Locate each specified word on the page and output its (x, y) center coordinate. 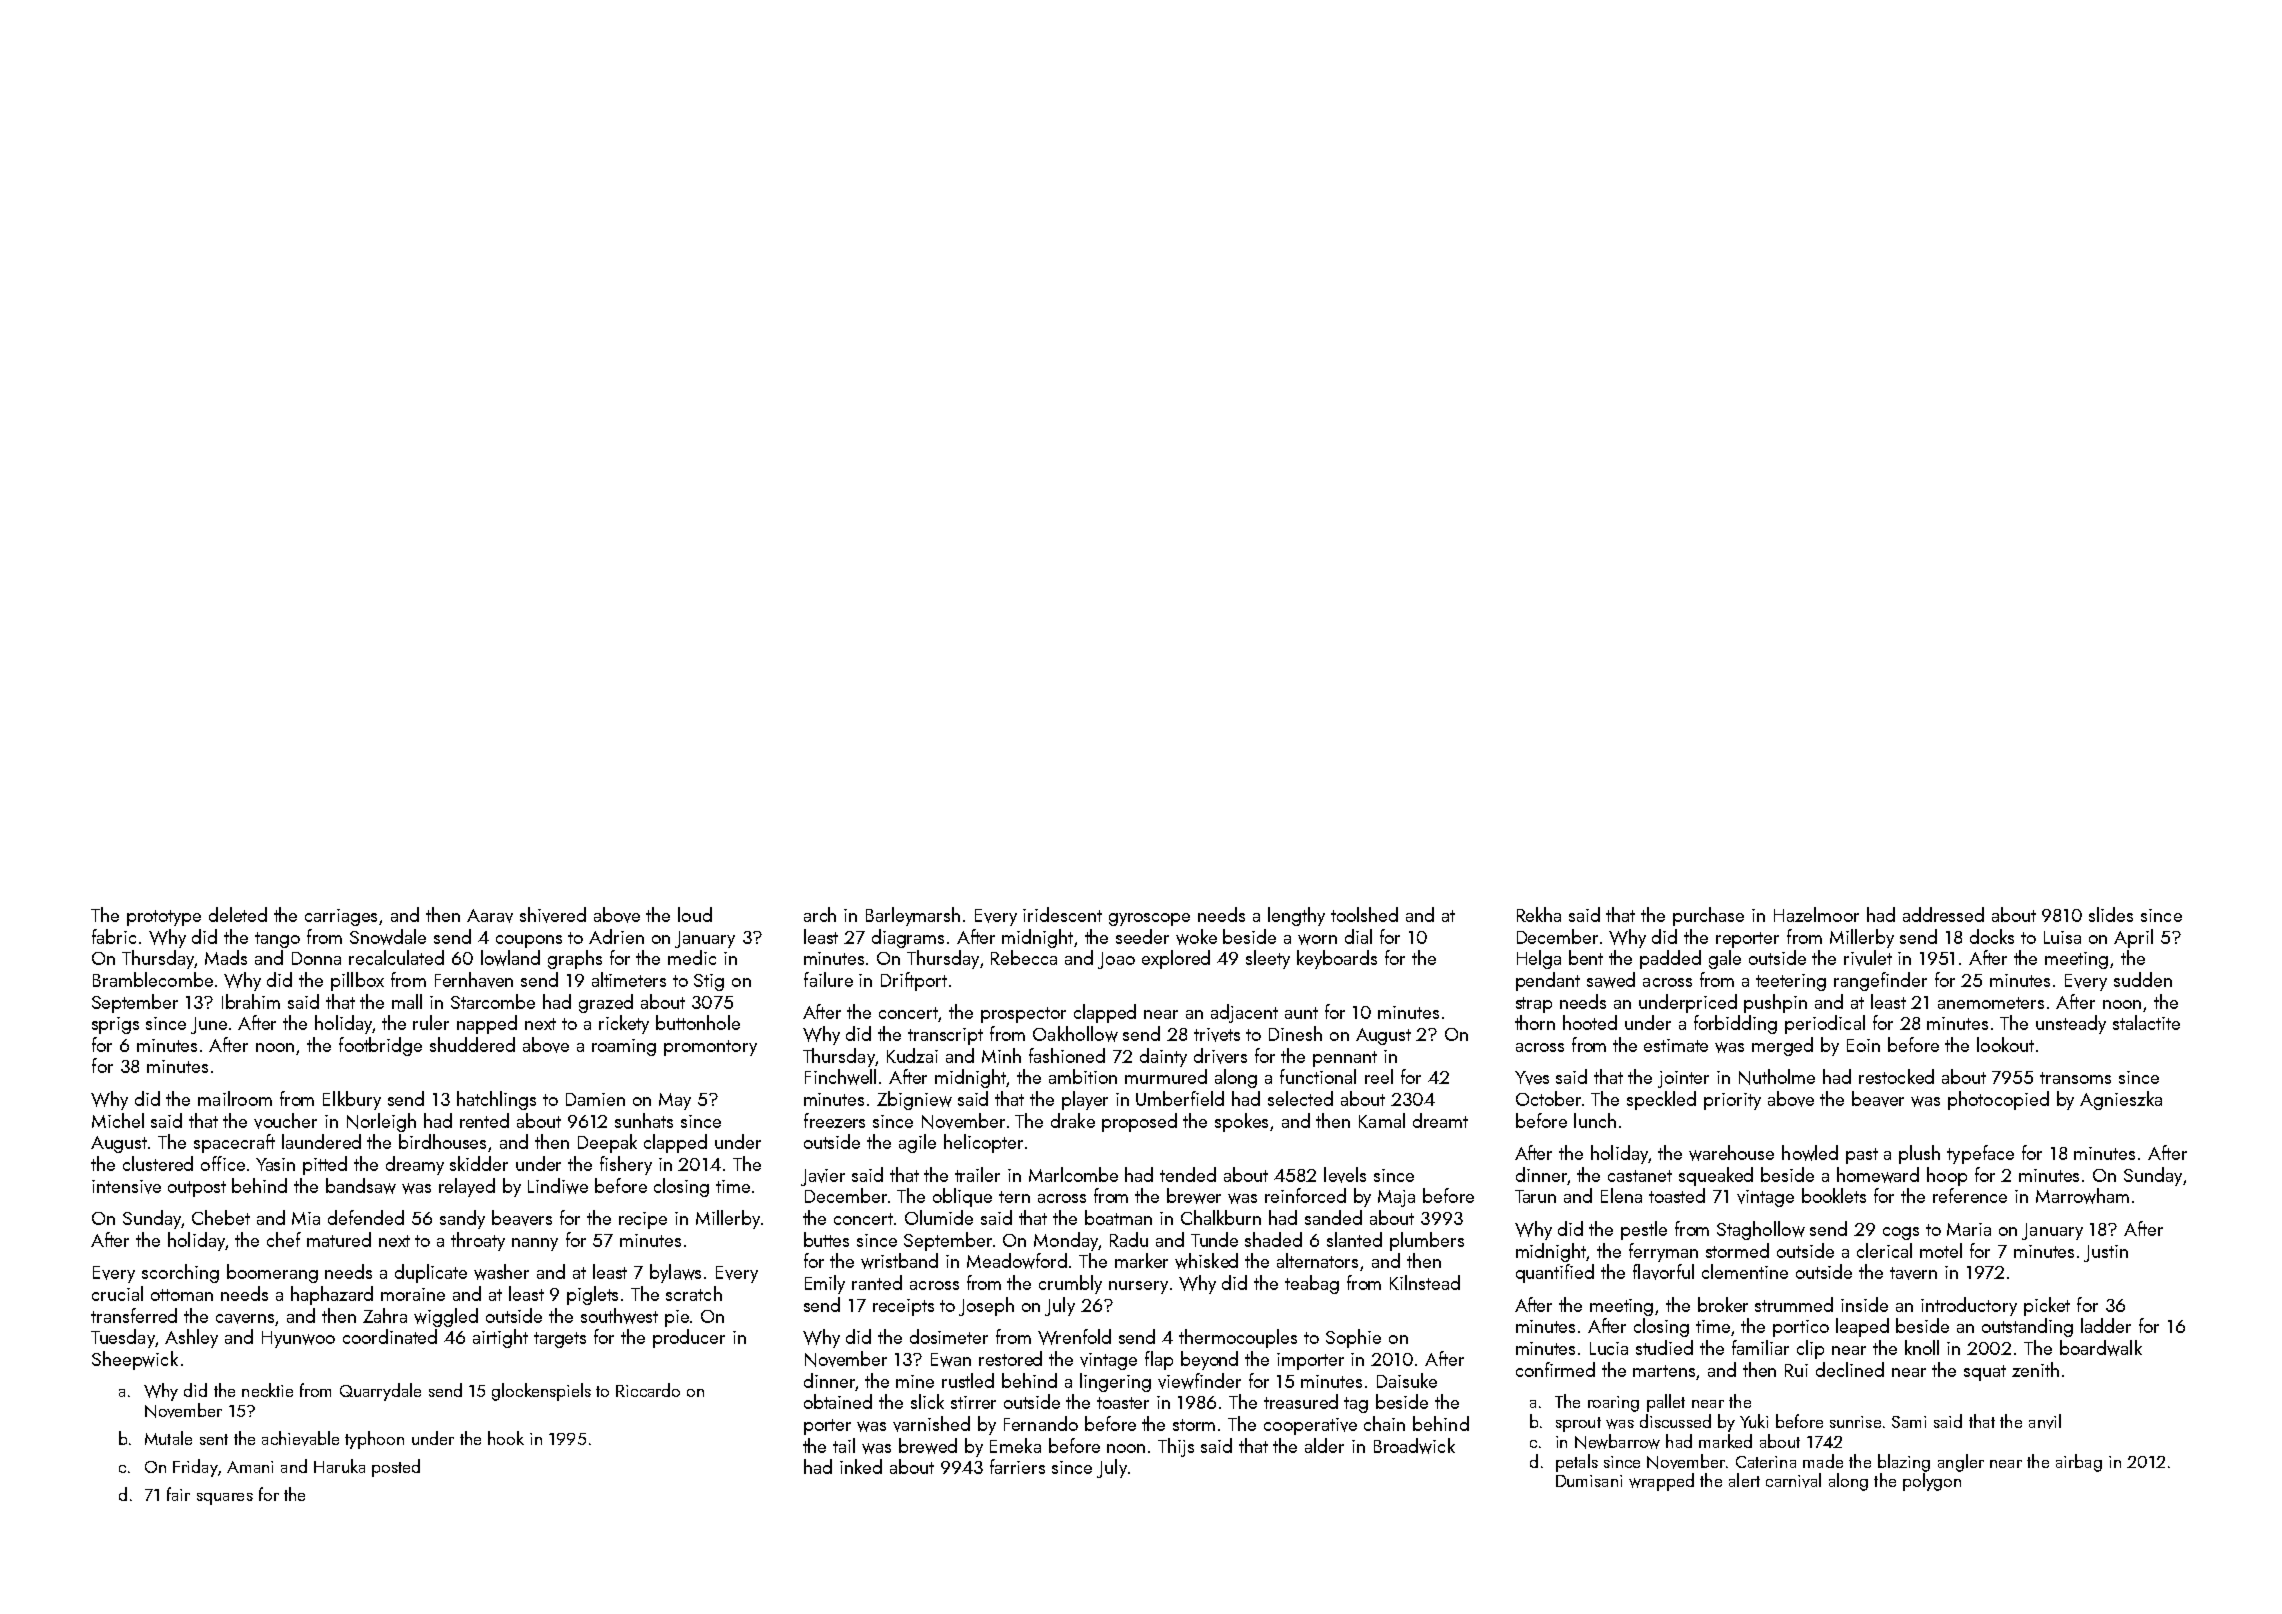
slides (2111, 914)
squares (225, 1499)
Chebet (221, 1217)
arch (820, 914)
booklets (1834, 1195)
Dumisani (1589, 1481)
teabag (1312, 1284)
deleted (238, 914)
